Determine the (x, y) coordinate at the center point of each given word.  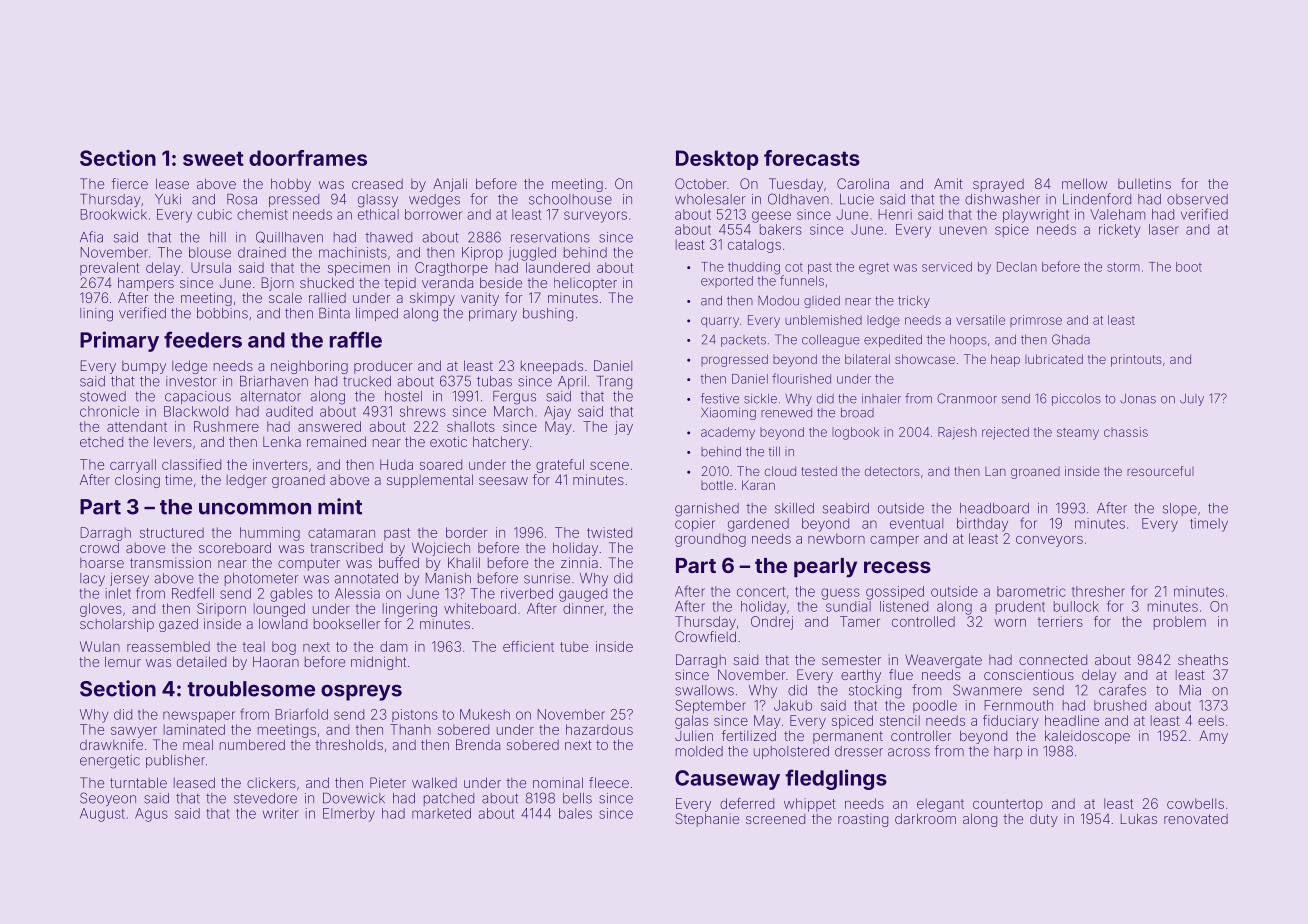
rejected (1005, 433)
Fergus (514, 398)
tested (819, 471)
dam (393, 646)
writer (280, 813)
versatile (980, 320)
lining (96, 315)
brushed (1120, 705)
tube (574, 646)
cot (794, 267)
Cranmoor (967, 398)
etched (101, 442)
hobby (291, 185)
